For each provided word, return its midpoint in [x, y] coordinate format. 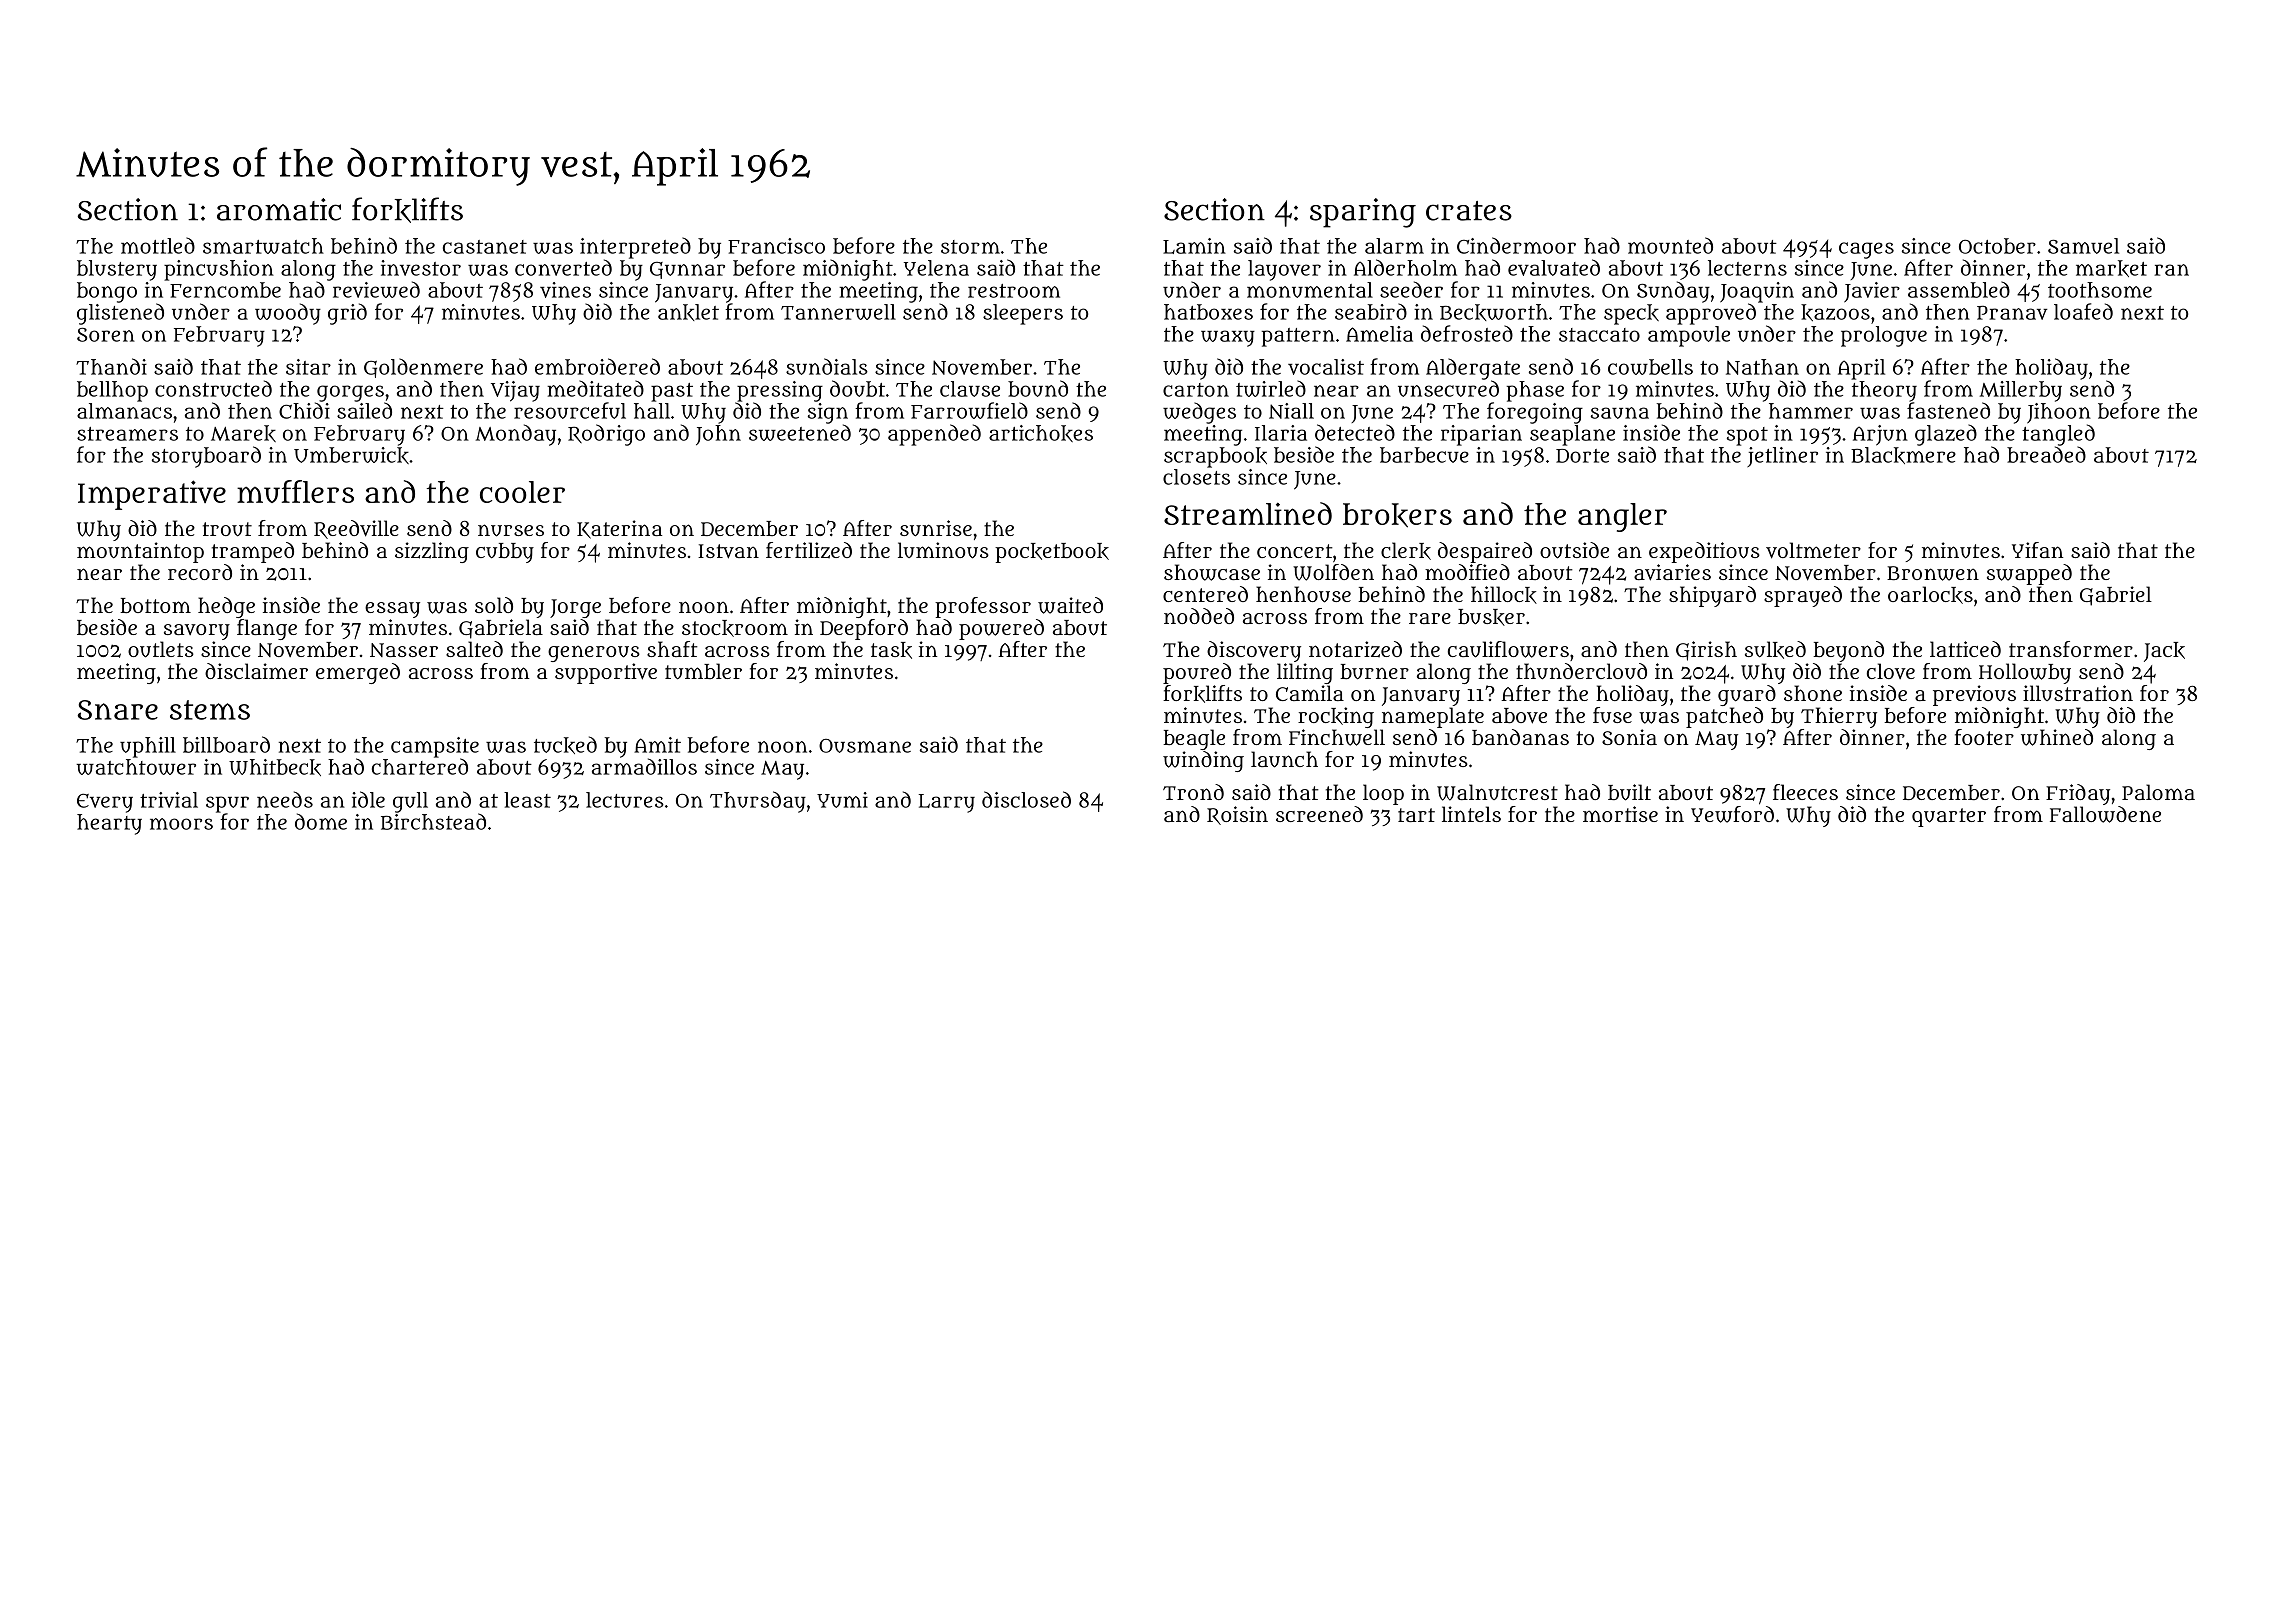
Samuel [2083, 246]
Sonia [1629, 737]
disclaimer [256, 671]
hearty [109, 824]
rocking [1336, 717]
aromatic [279, 209]
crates [1469, 211]
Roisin [1237, 815]
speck [1631, 314]
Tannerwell [838, 312]
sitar [308, 367]
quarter [1949, 817]
